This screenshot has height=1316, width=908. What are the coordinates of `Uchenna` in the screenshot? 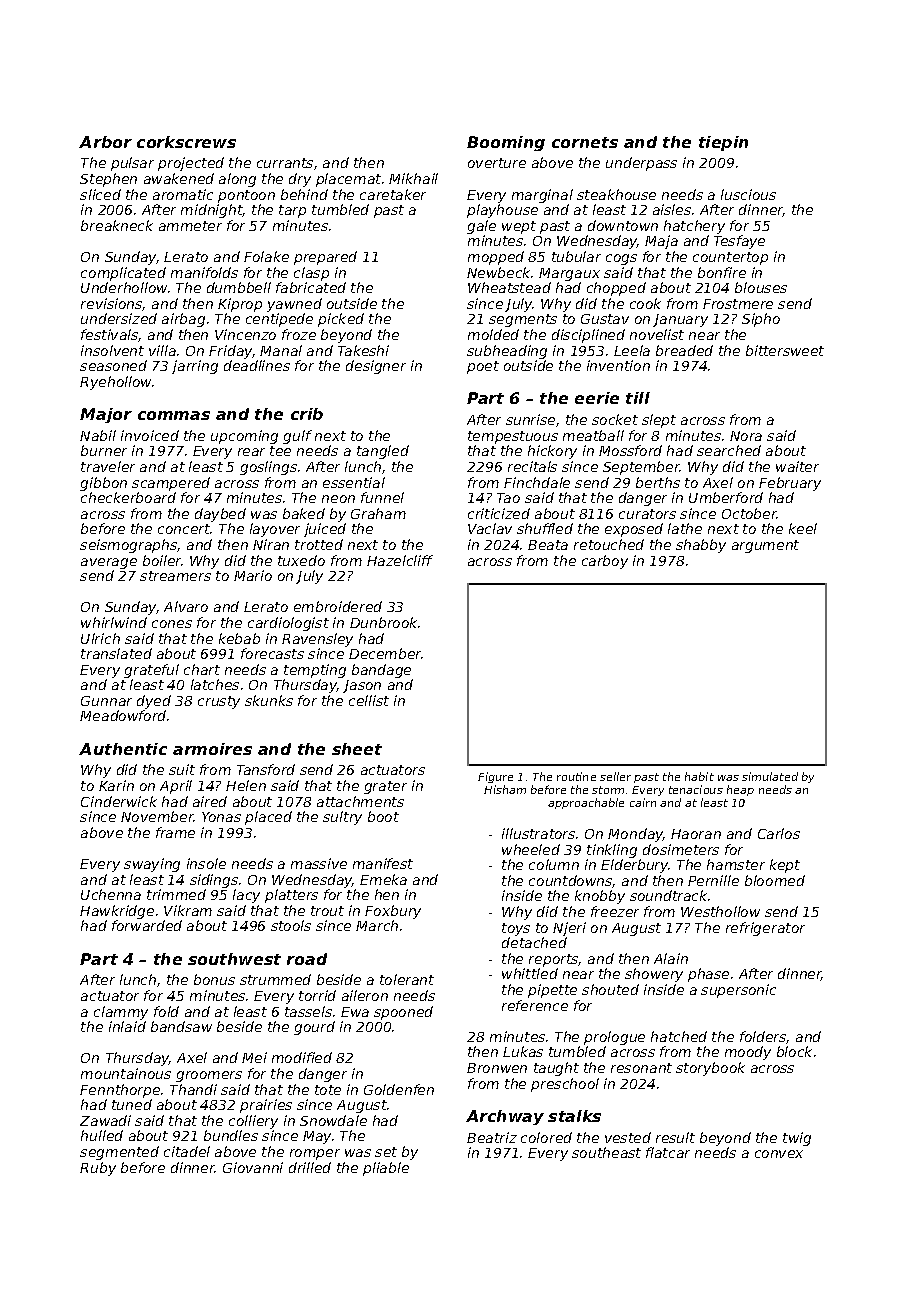 It's located at (111, 894).
